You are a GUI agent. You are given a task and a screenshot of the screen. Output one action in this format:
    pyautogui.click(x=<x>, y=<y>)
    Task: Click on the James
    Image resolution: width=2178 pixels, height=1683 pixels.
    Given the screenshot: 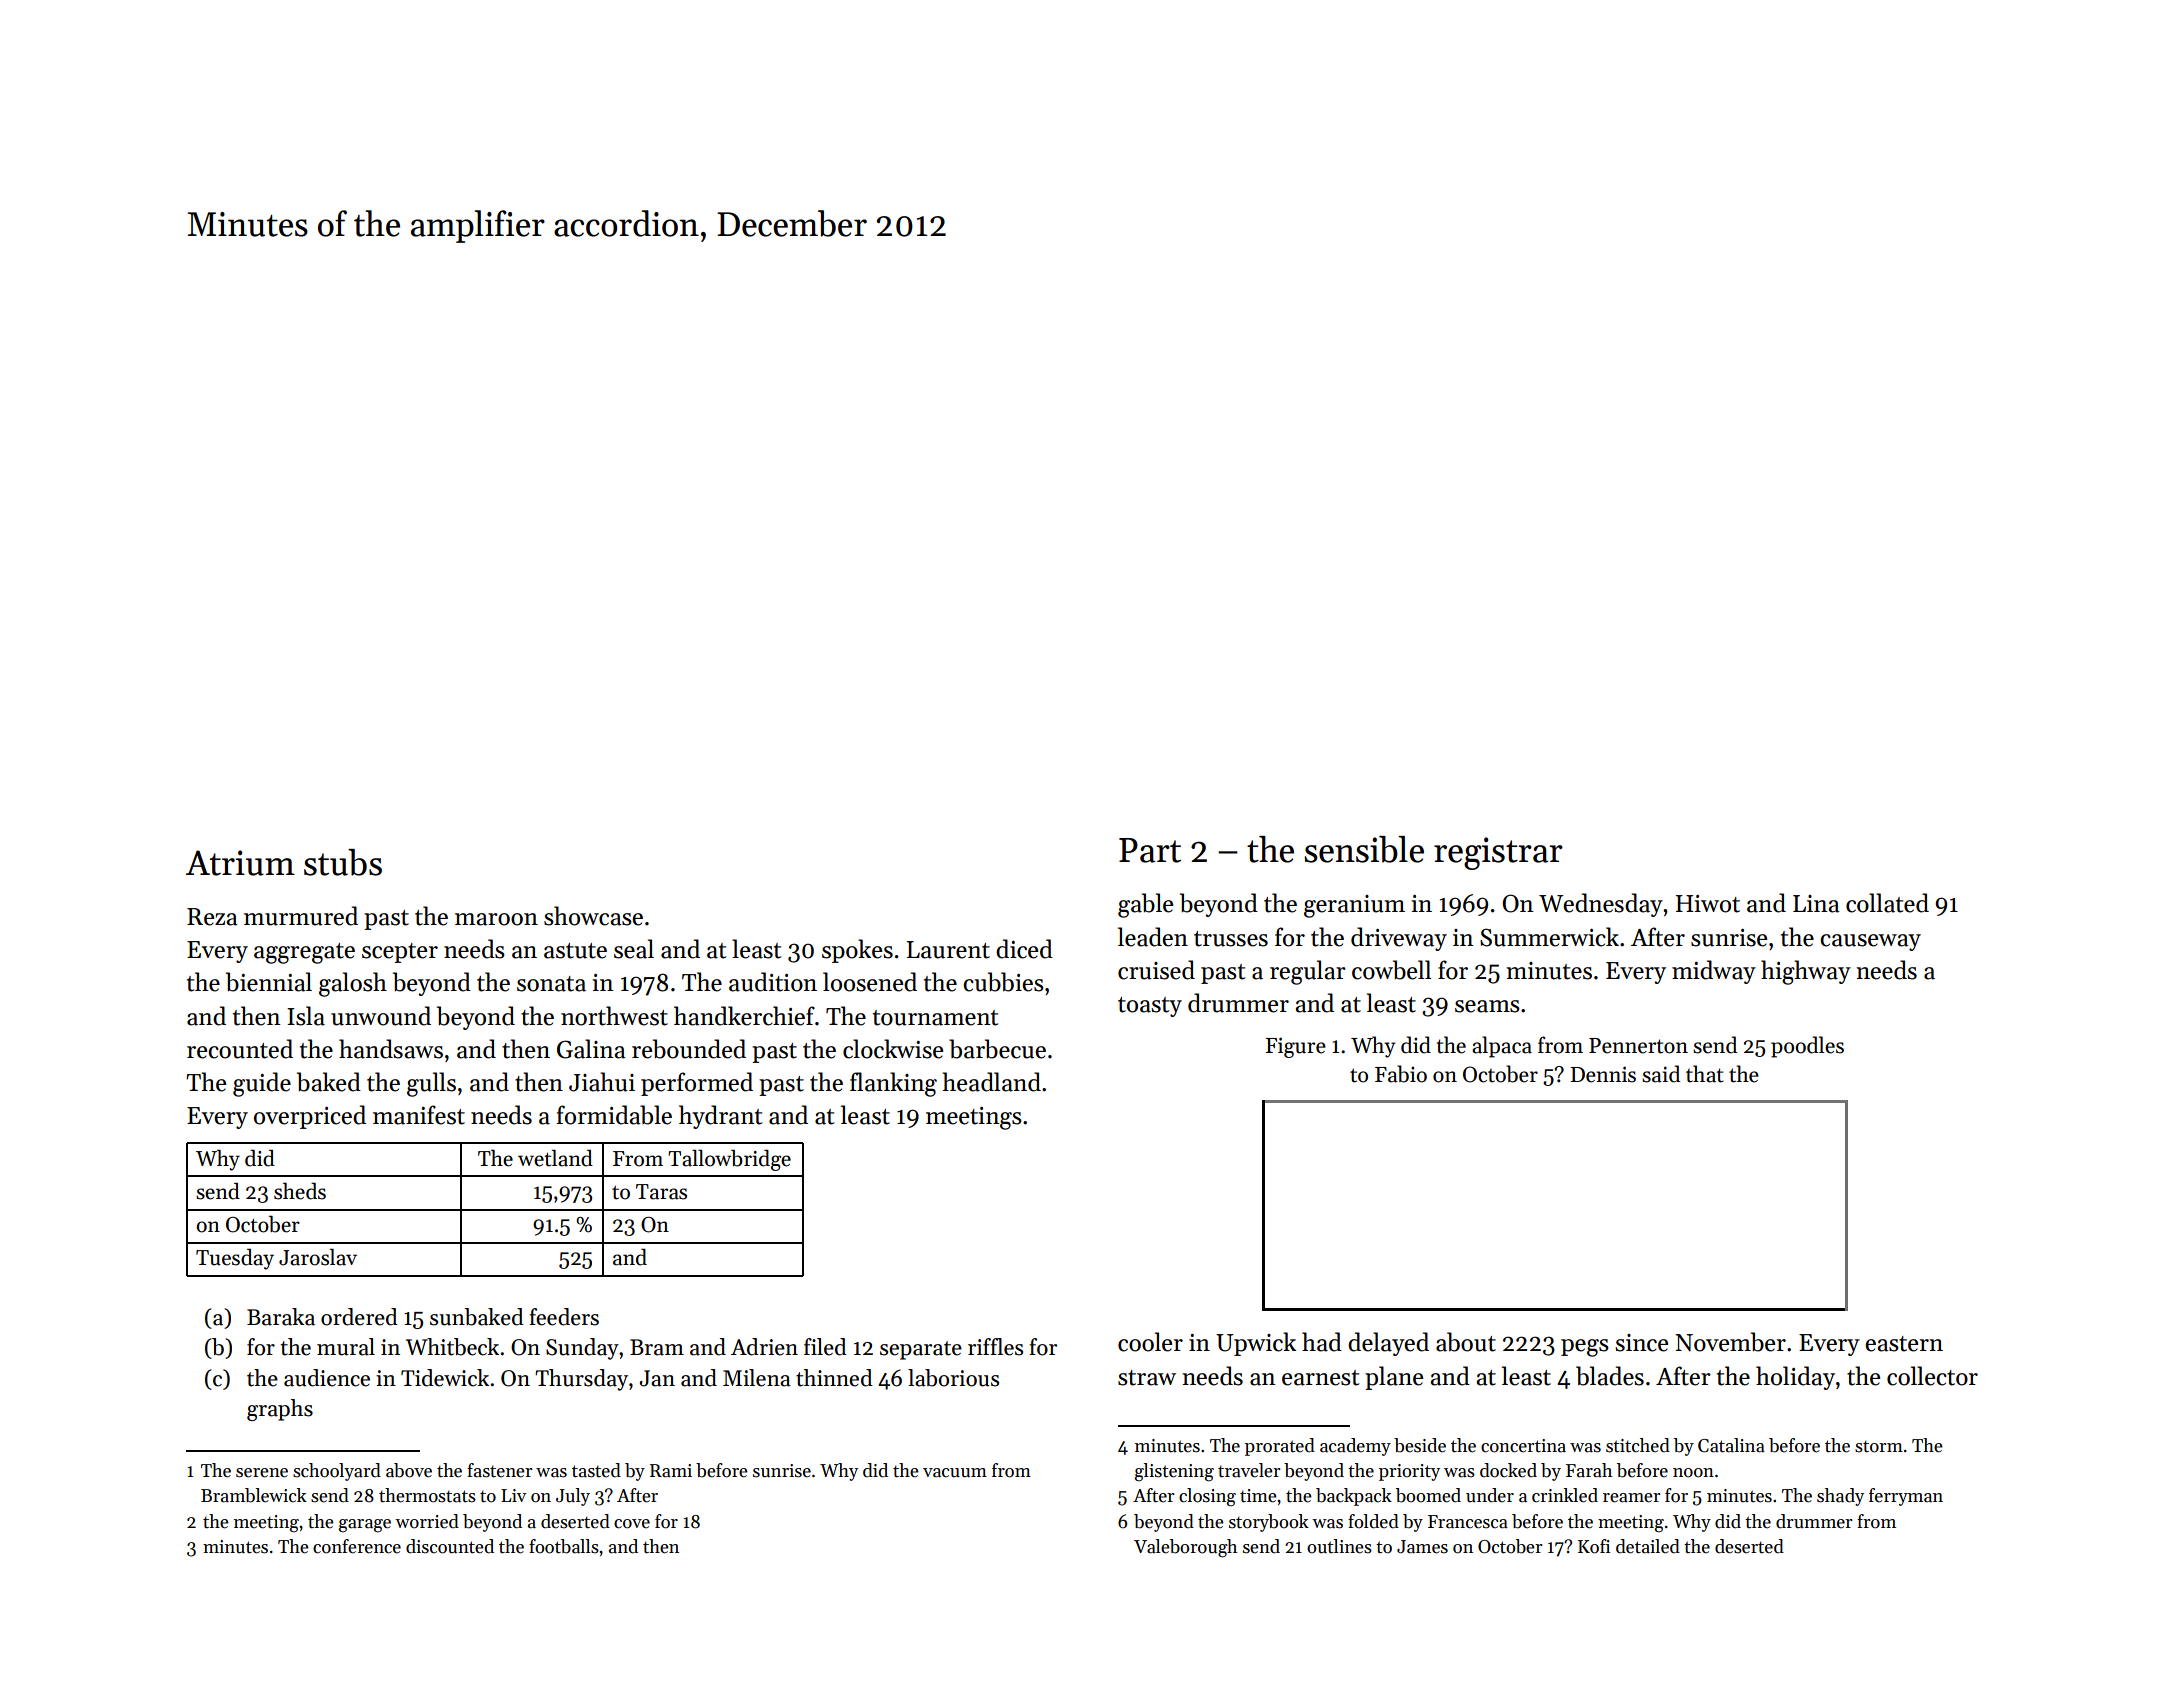 What is the action you would take?
    pyautogui.click(x=1422, y=1547)
